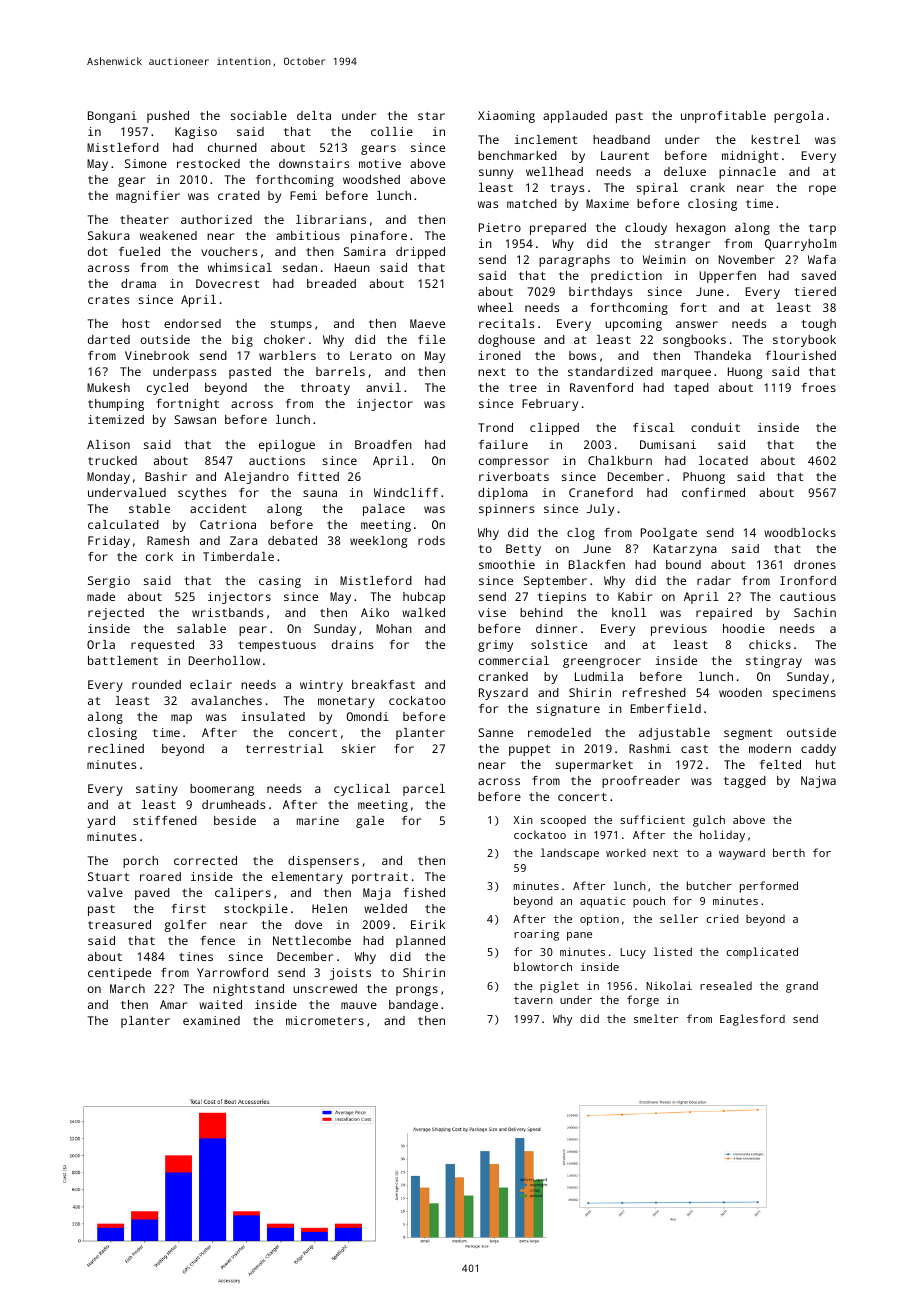 This screenshot has width=924, height=1308. I want to click on authorized, so click(216, 219).
